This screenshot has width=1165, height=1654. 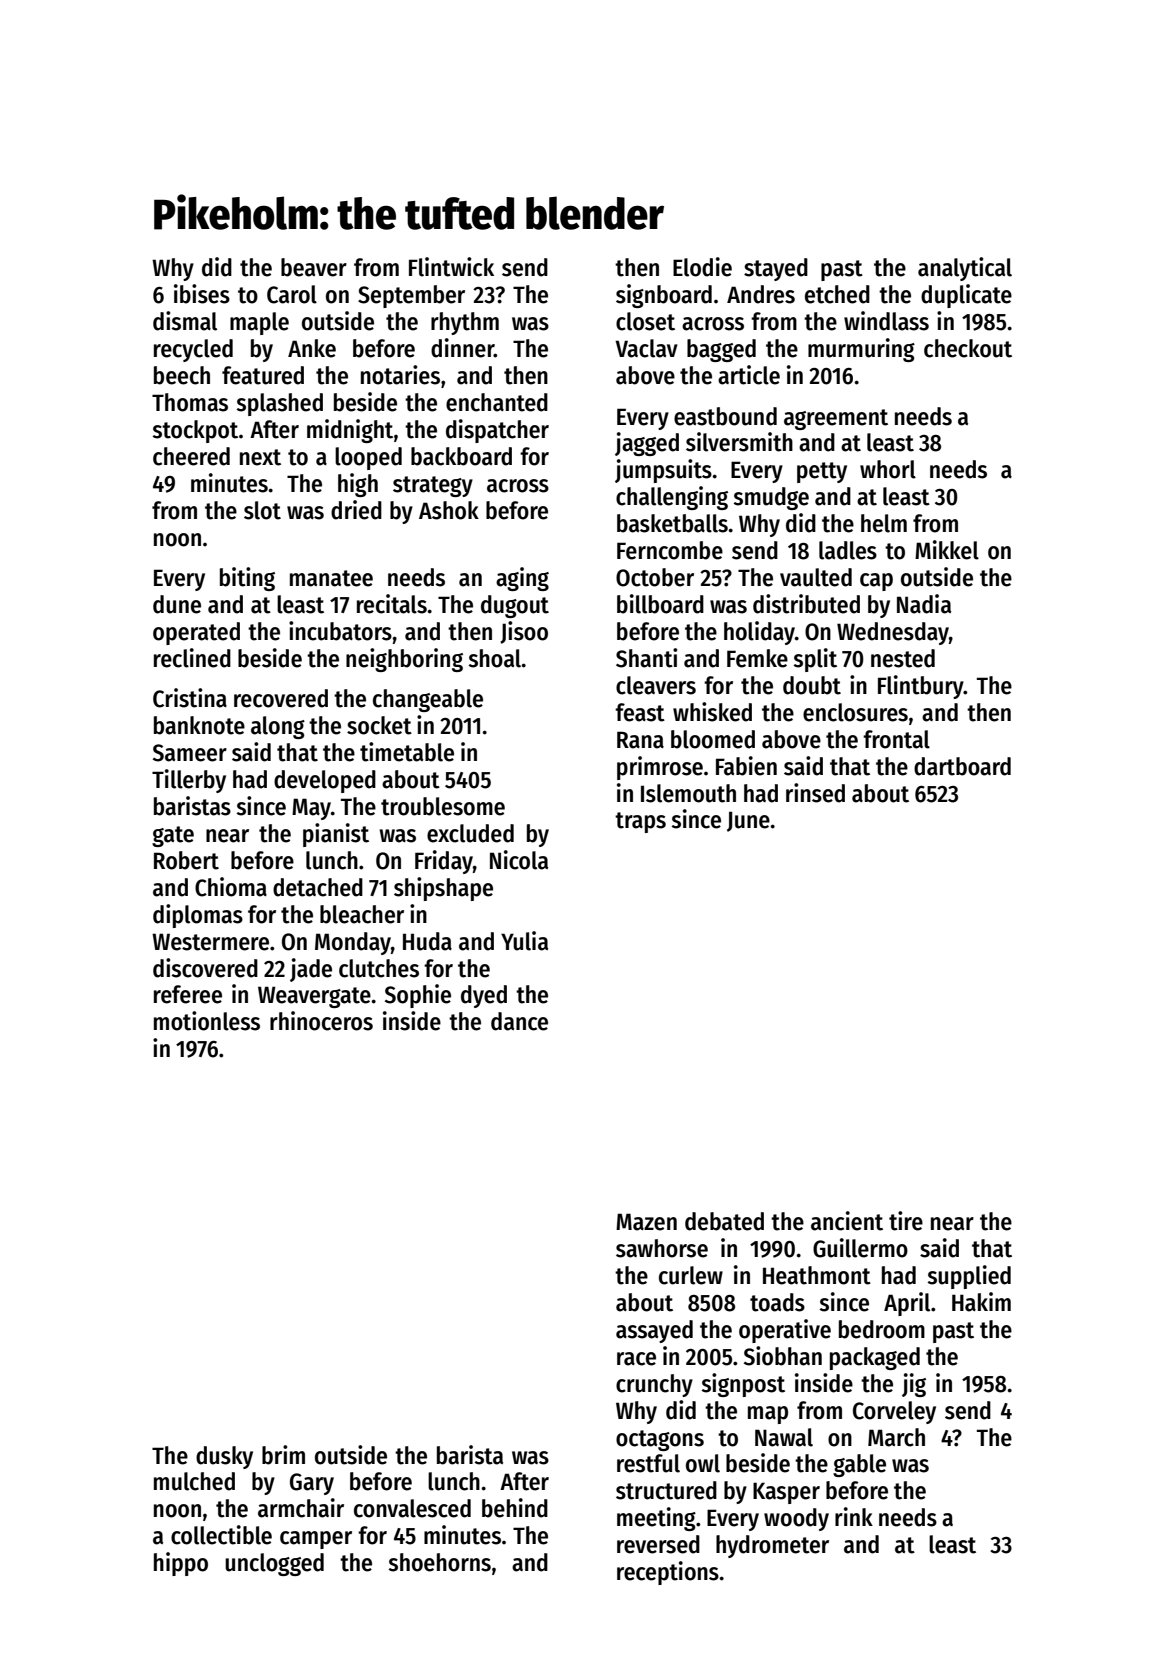 What do you see at coordinates (274, 1564) in the screenshot?
I see `unclogged` at bounding box center [274, 1564].
